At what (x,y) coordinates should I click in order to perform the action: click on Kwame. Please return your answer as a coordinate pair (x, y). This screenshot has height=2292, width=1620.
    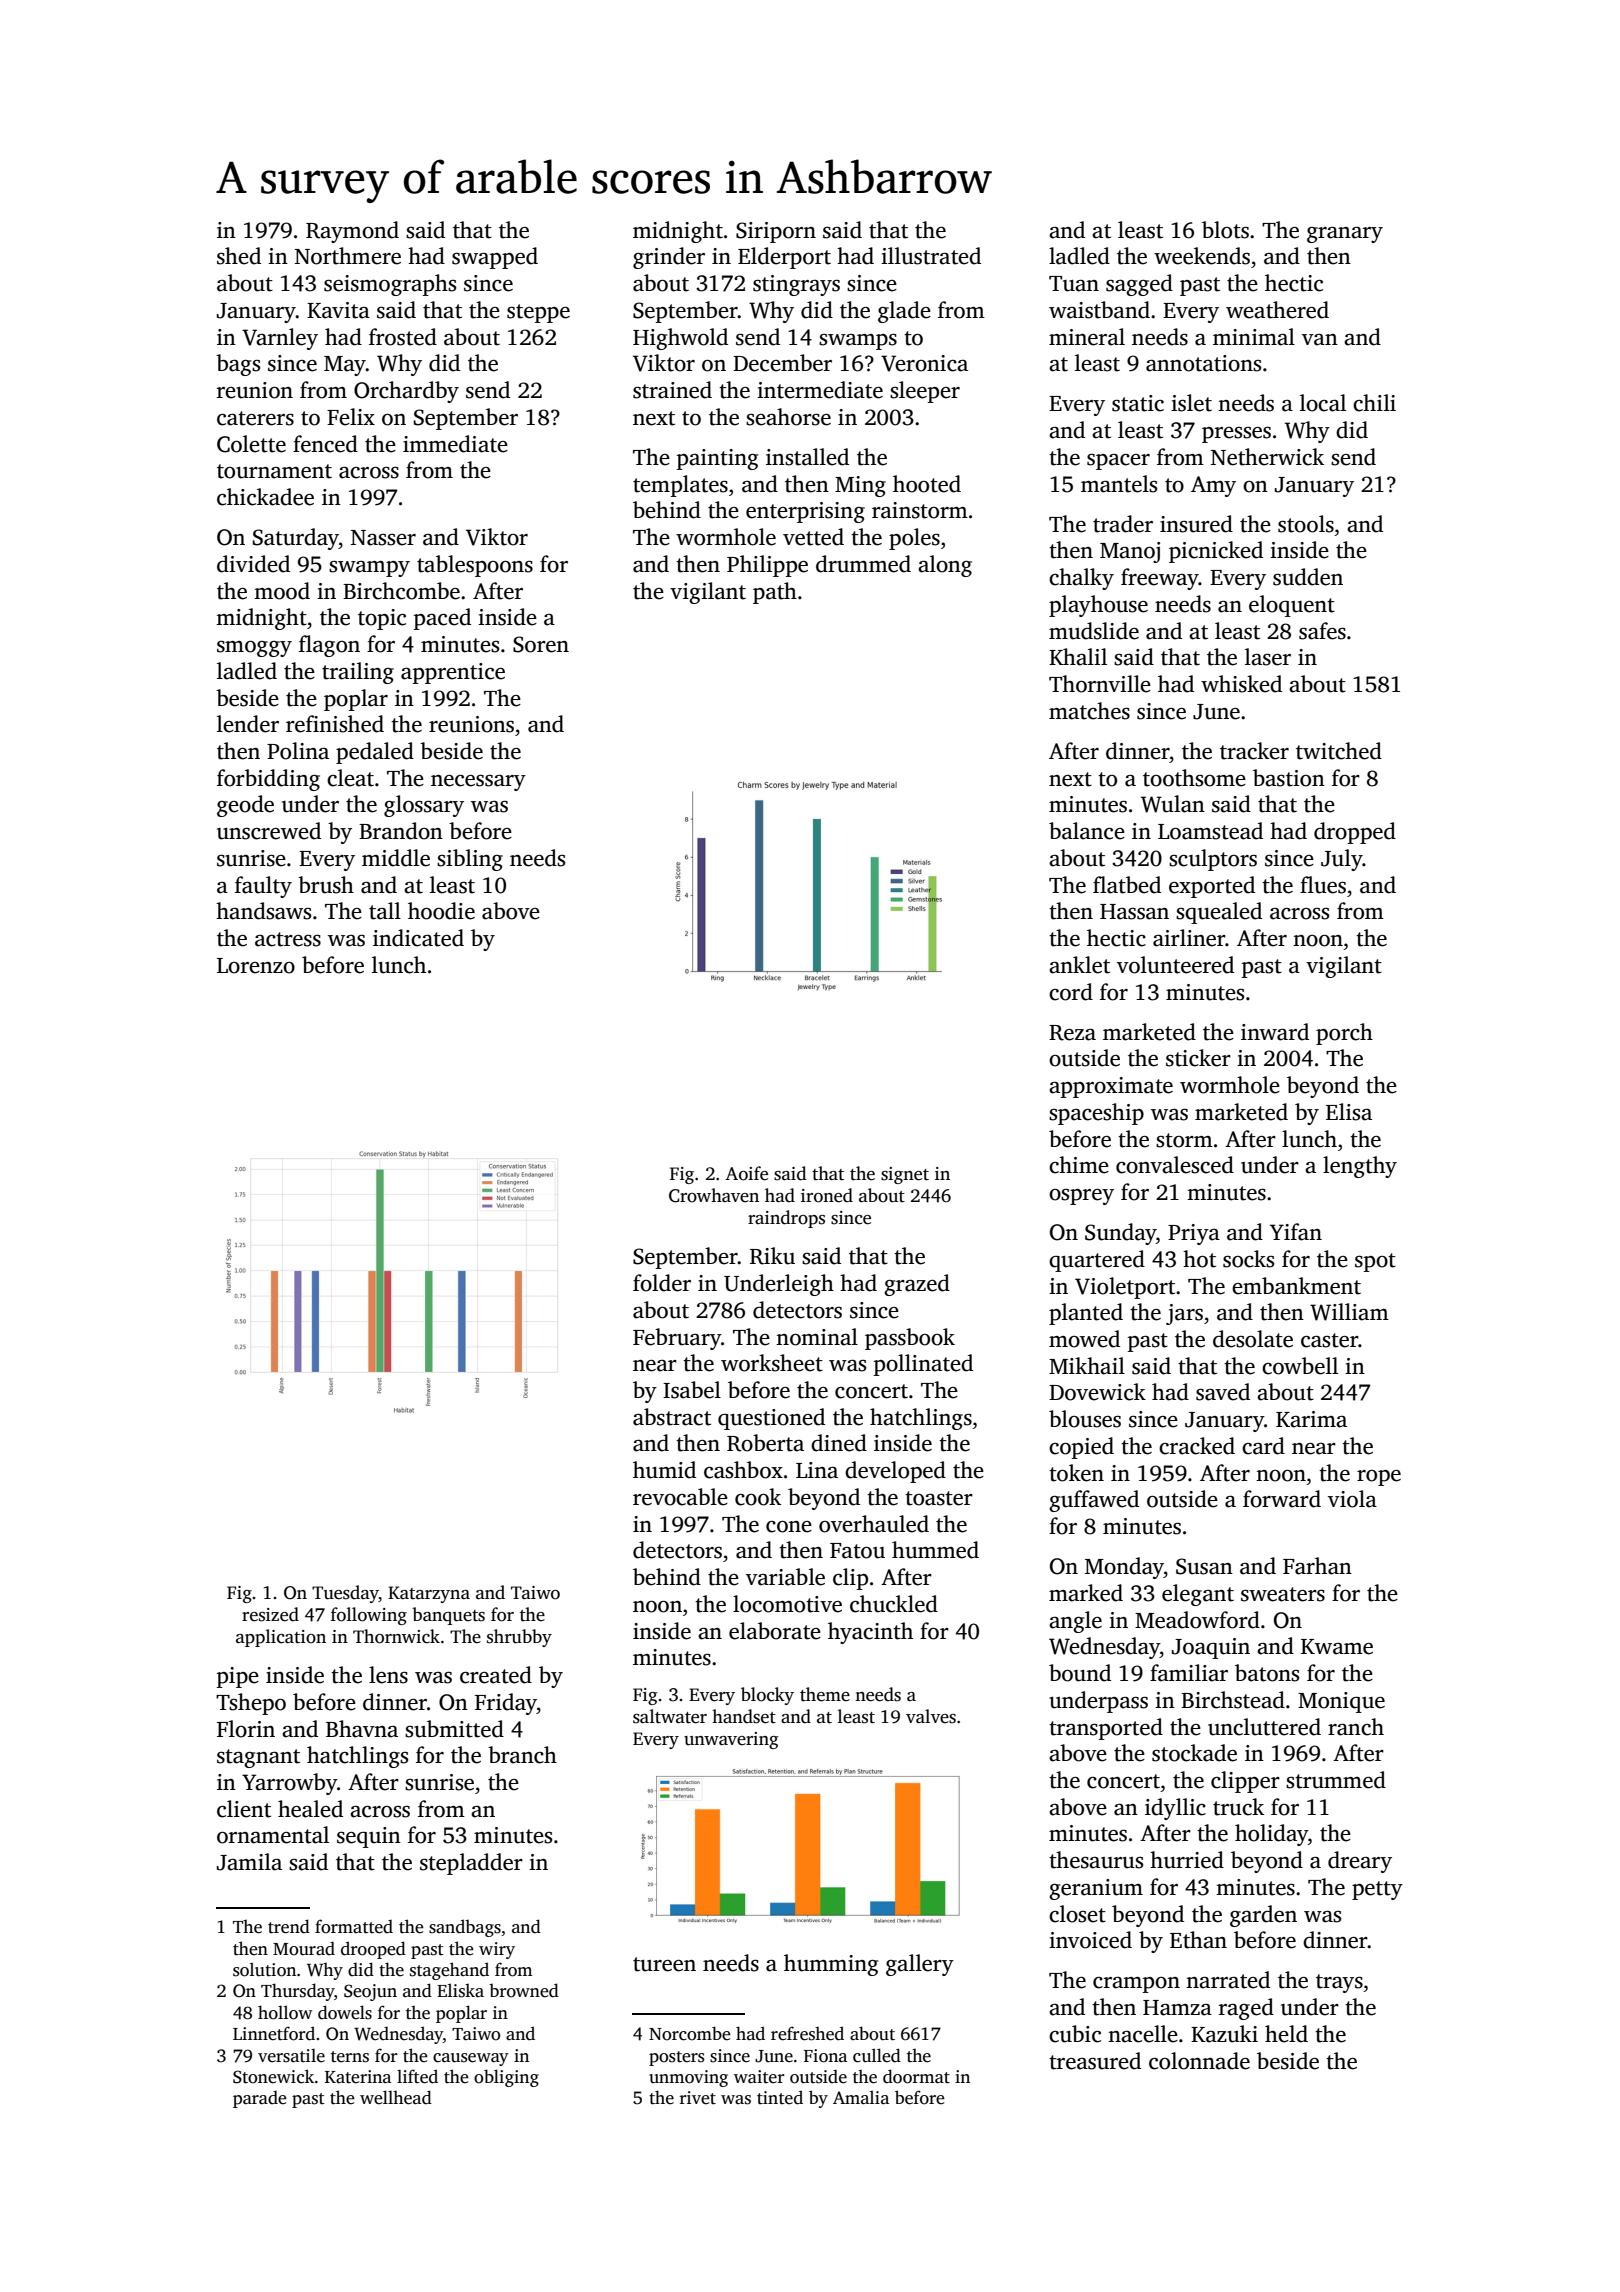
    Looking at the image, I should click on (1337, 1647).
